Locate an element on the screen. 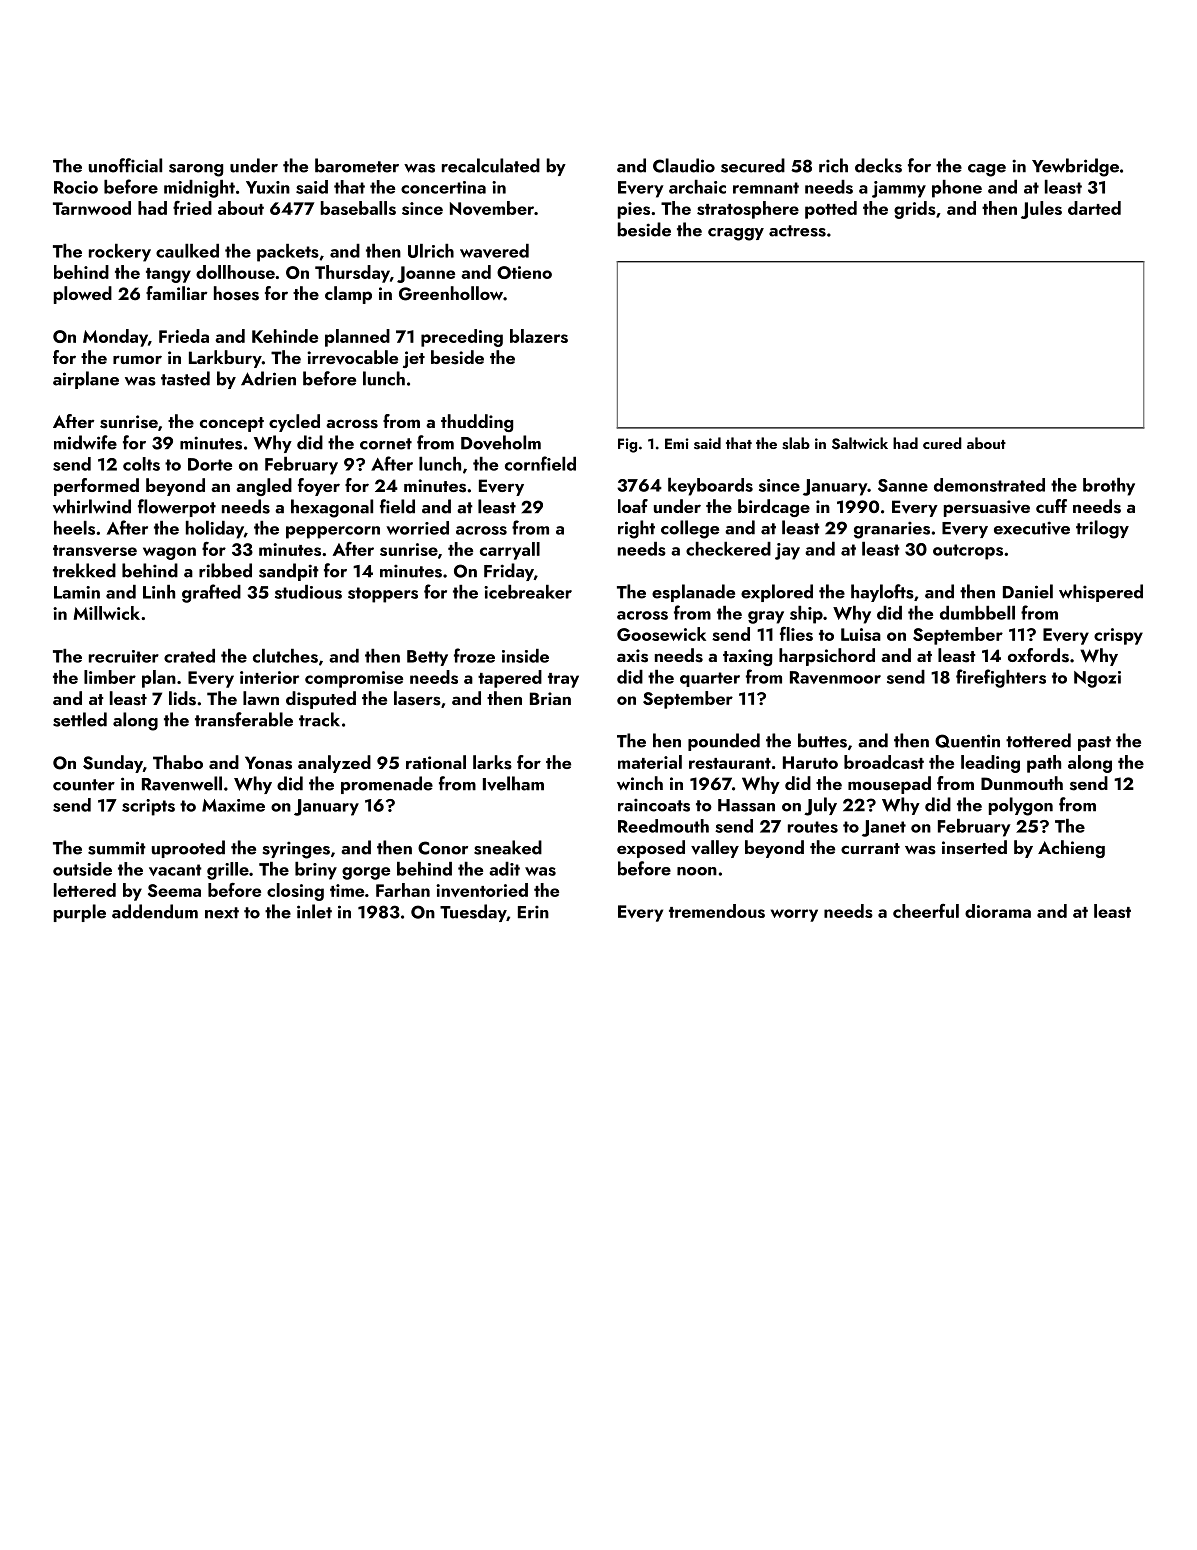  uprooted is located at coordinates (188, 849).
